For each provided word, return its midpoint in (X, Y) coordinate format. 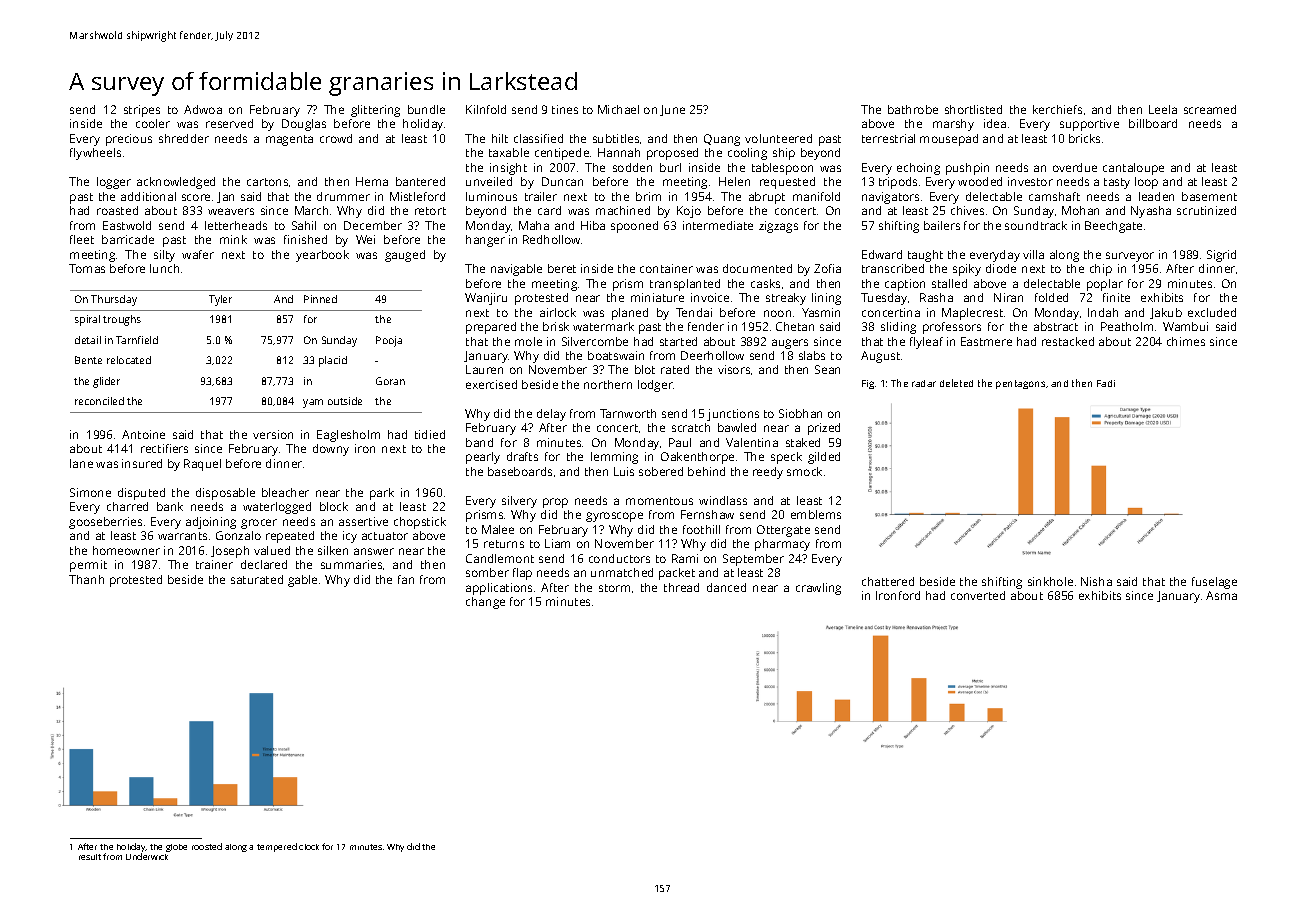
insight (508, 169)
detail (88, 340)
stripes (142, 111)
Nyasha (1151, 212)
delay (551, 415)
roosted (207, 846)
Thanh (86, 579)
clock (309, 847)
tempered (277, 847)
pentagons (1020, 384)
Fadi (1106, 383)
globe (176, 848)
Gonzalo (238, 535)
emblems (816, 514)
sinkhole (1050, 581)
